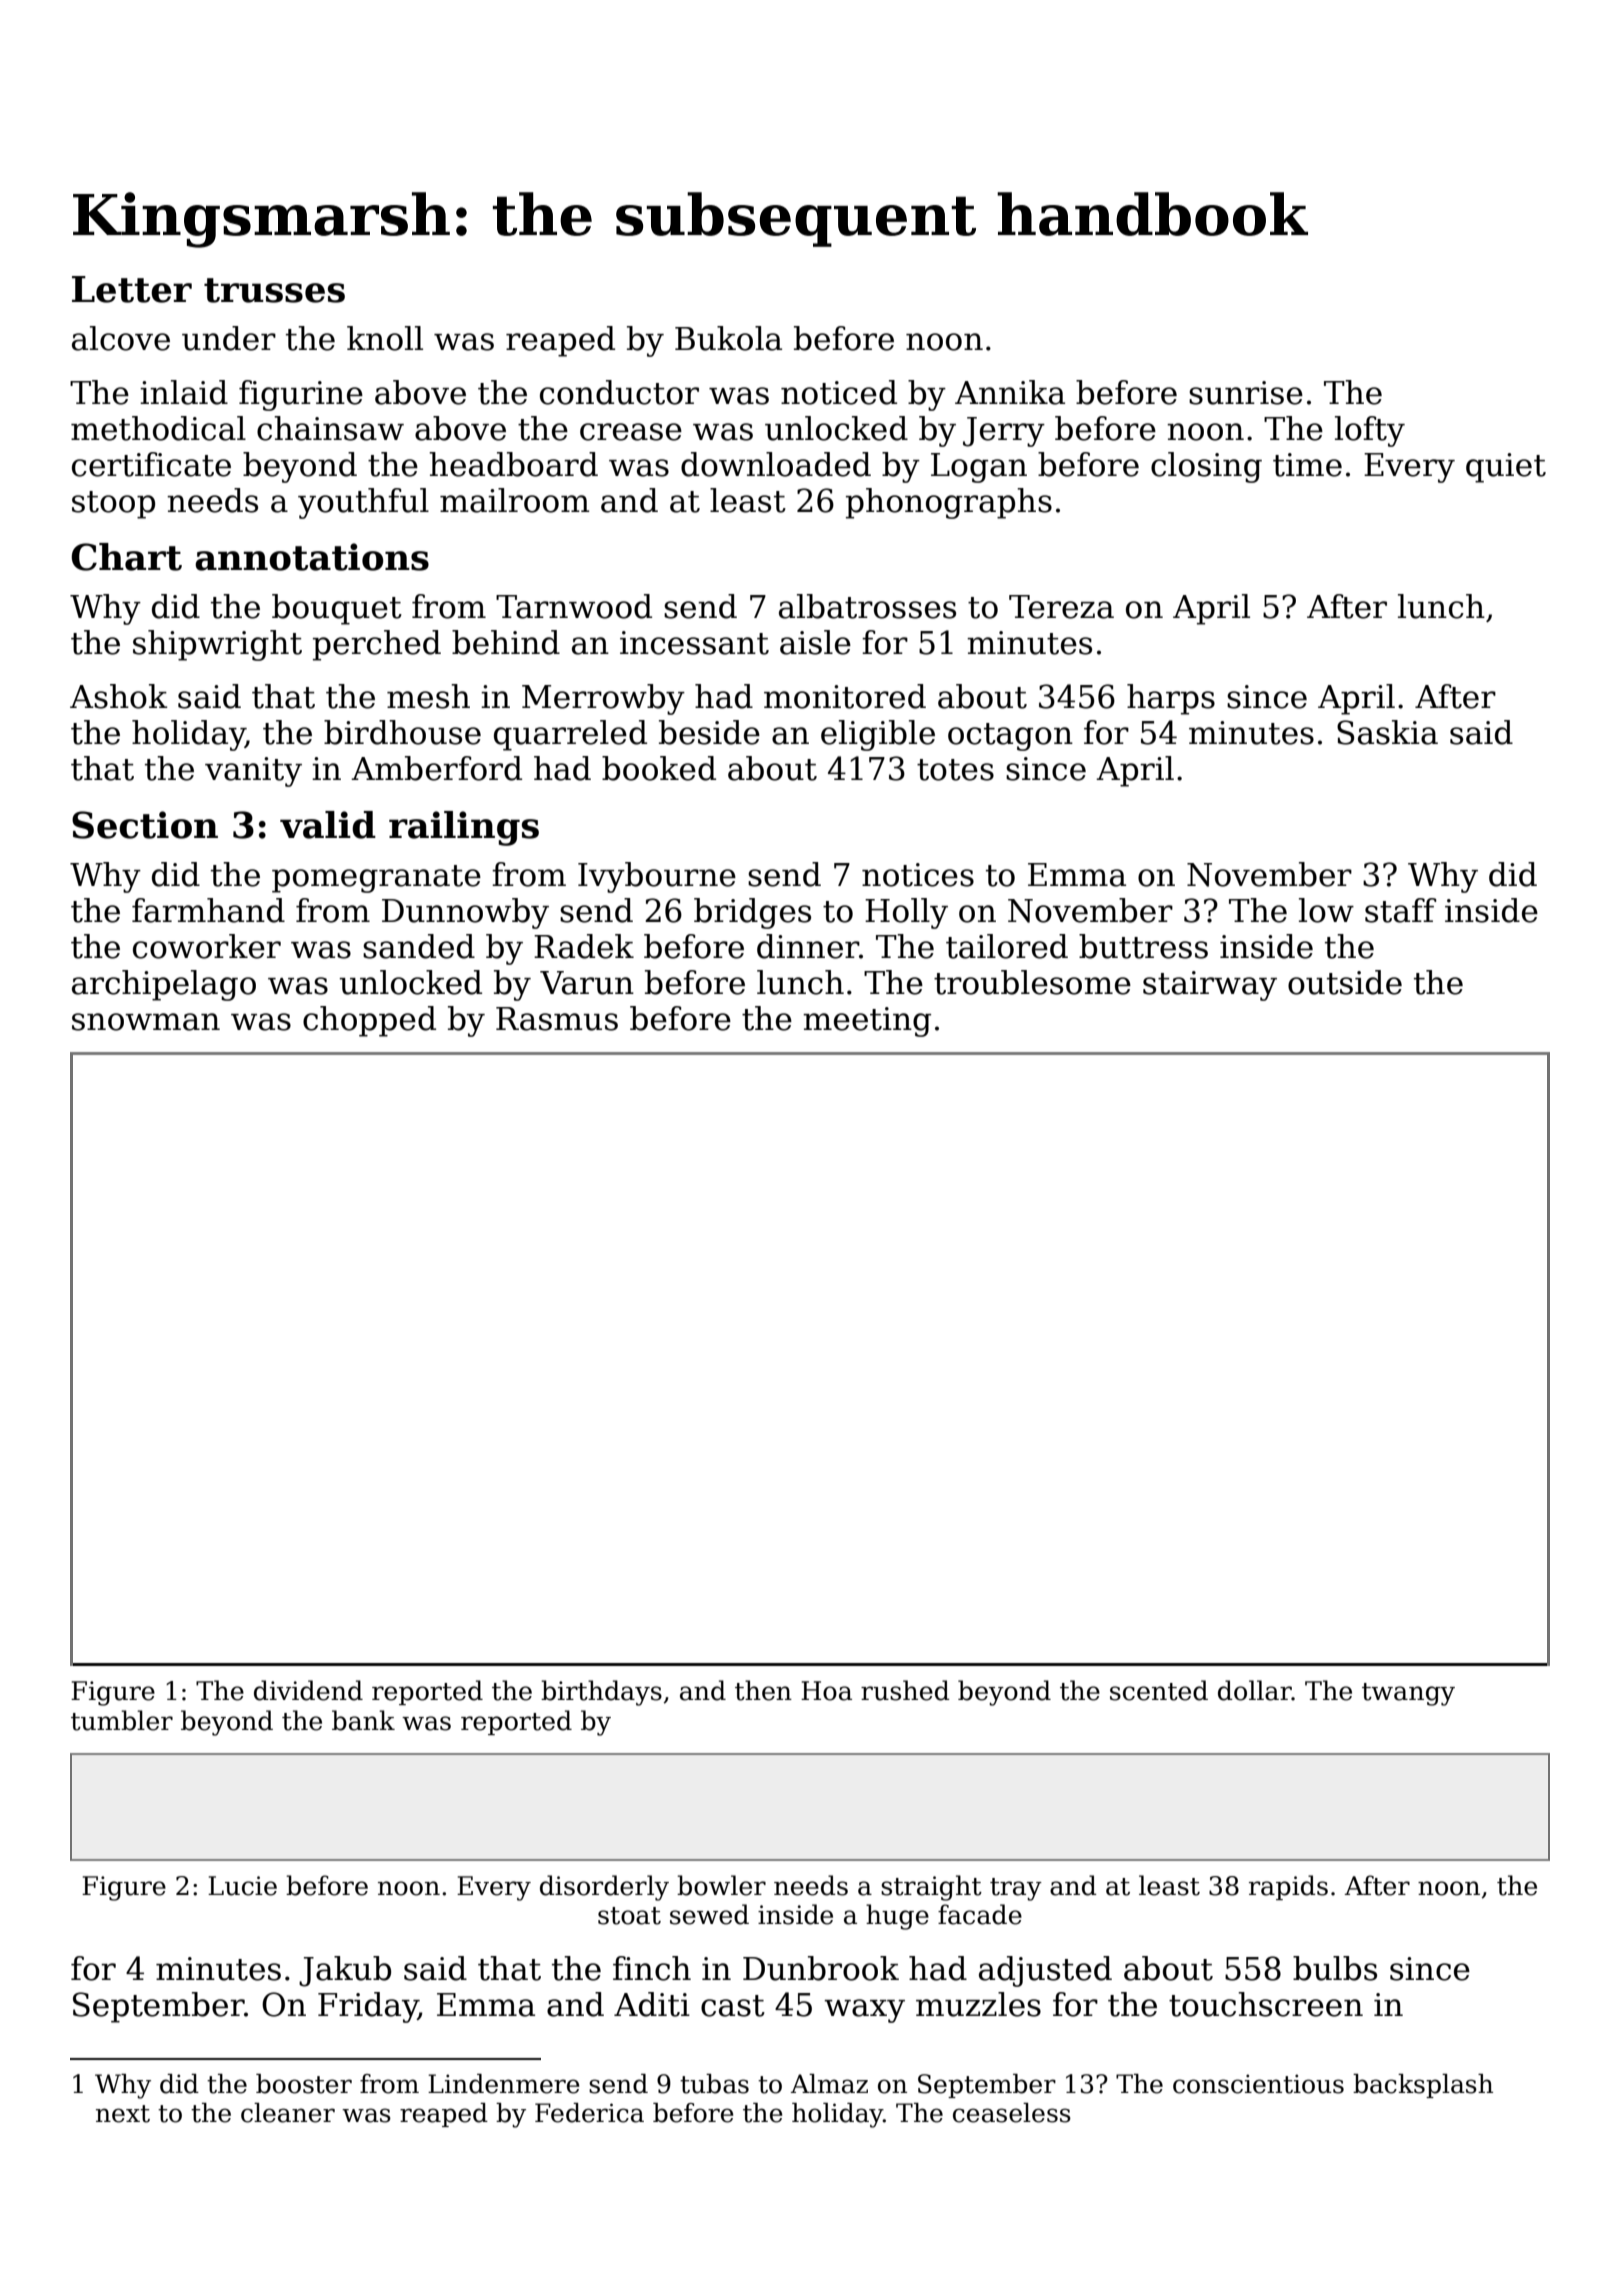 The height and width of the document is (2292, 1620). What do you see at coordinates (587, 983) in the document?
I see `Varun` at bounding box center [587, 983].
